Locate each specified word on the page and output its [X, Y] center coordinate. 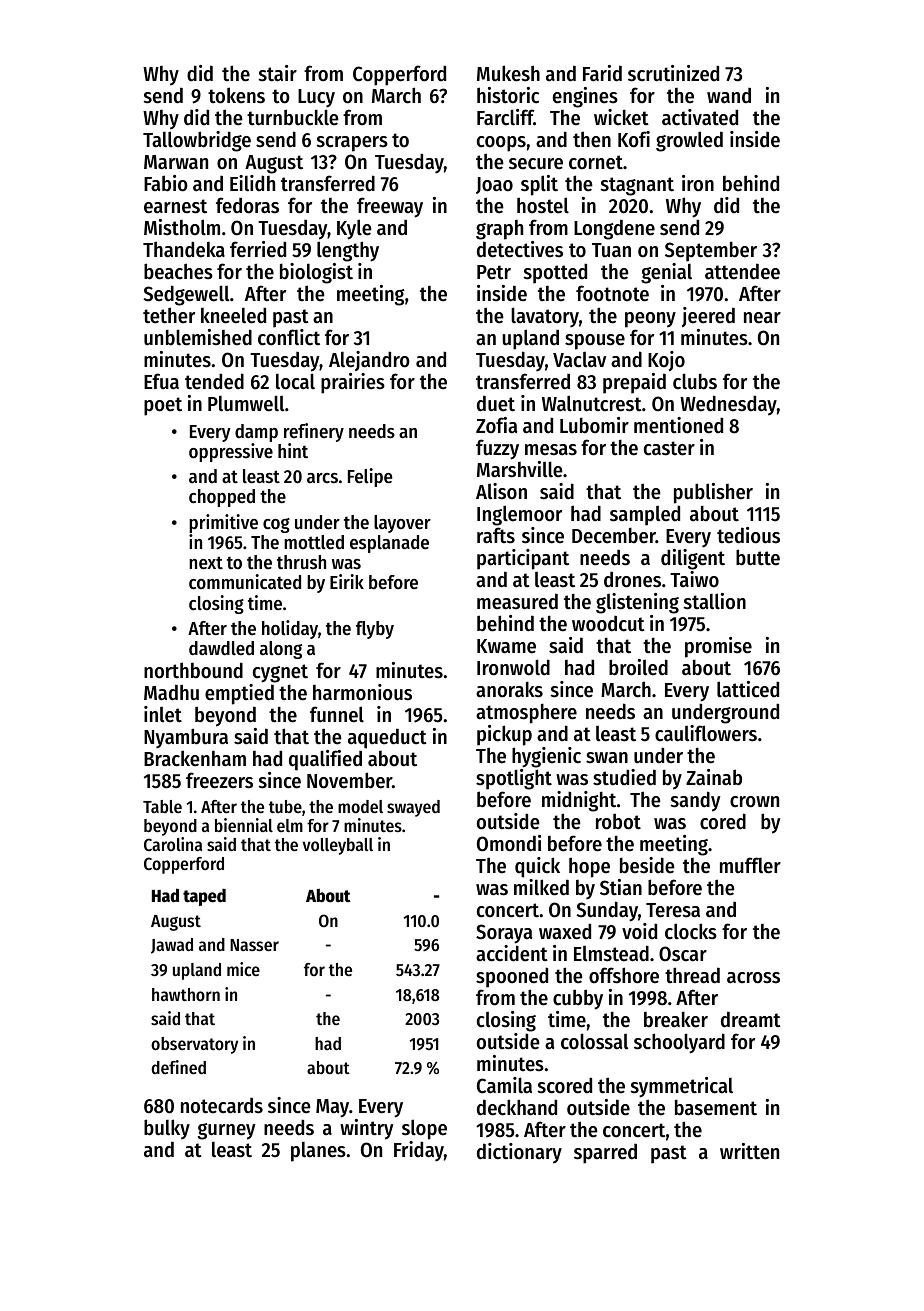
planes [318, 1151]
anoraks [509, 689]
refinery [314, 432]
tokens [236, 95]
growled [689, 141]
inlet [163, 714]
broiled [638, 667]
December [614, 535]
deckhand [517, 1107]
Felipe [370, 477]
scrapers [352, 144]
